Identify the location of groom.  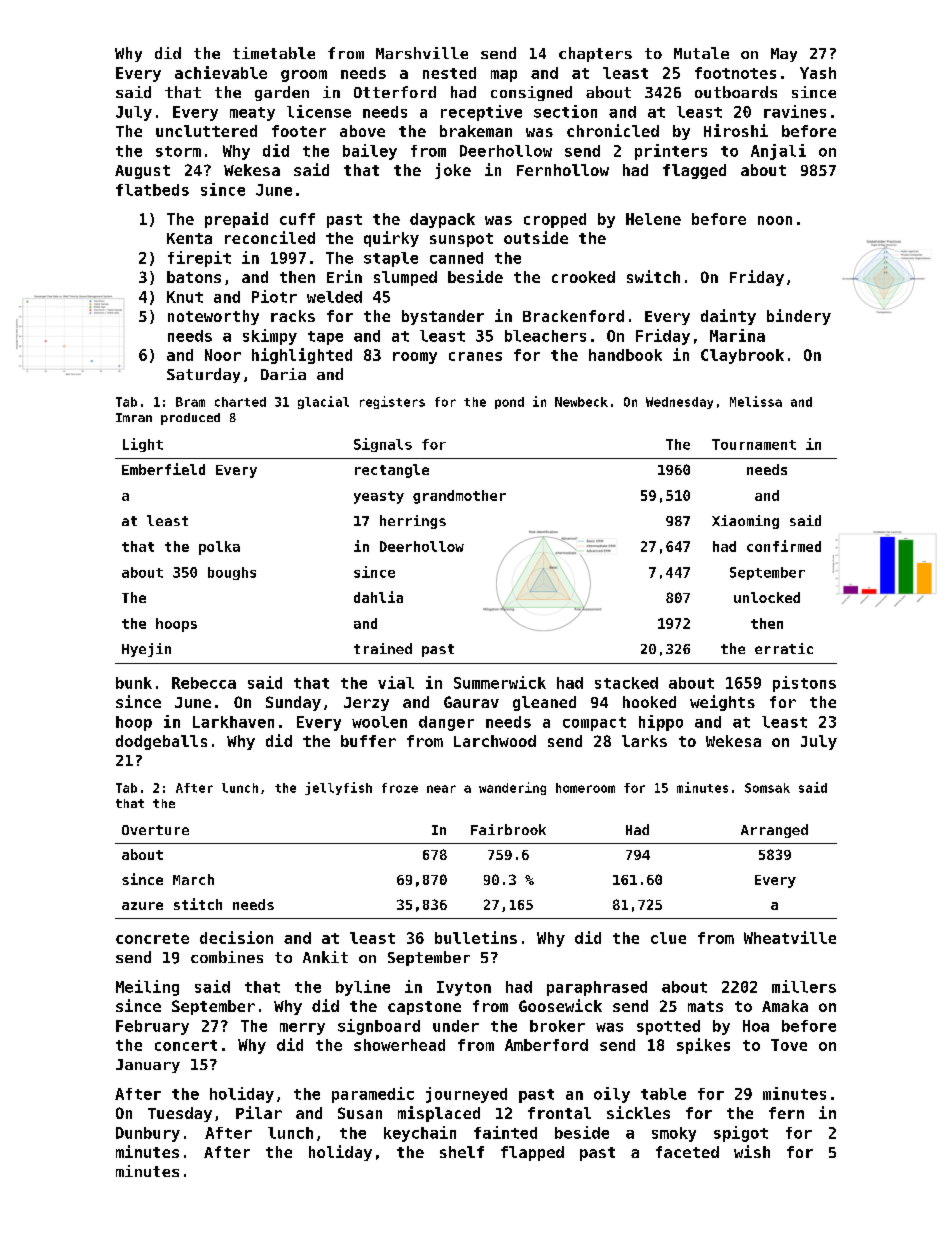
(304, 76).
